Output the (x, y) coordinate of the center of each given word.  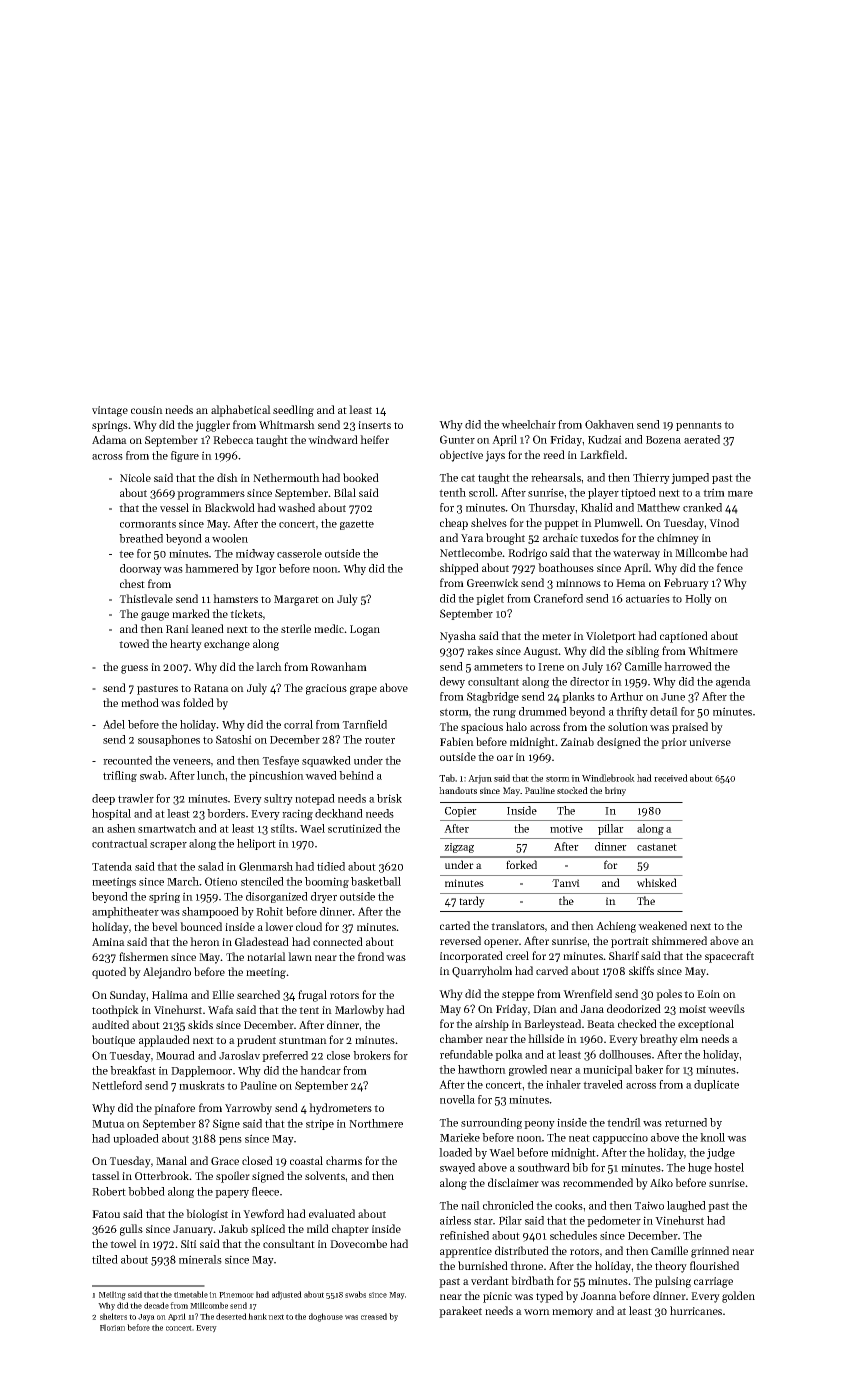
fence (730, 567)
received (671, 778)
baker (649, 1069)
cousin (147, 410)
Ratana (211, 688)
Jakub (233, 1228)
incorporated (471, 957)
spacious (482, 728)
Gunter (457, 439)
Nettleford (117, 1085)
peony (539, 1125)
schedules (573, 1235)
